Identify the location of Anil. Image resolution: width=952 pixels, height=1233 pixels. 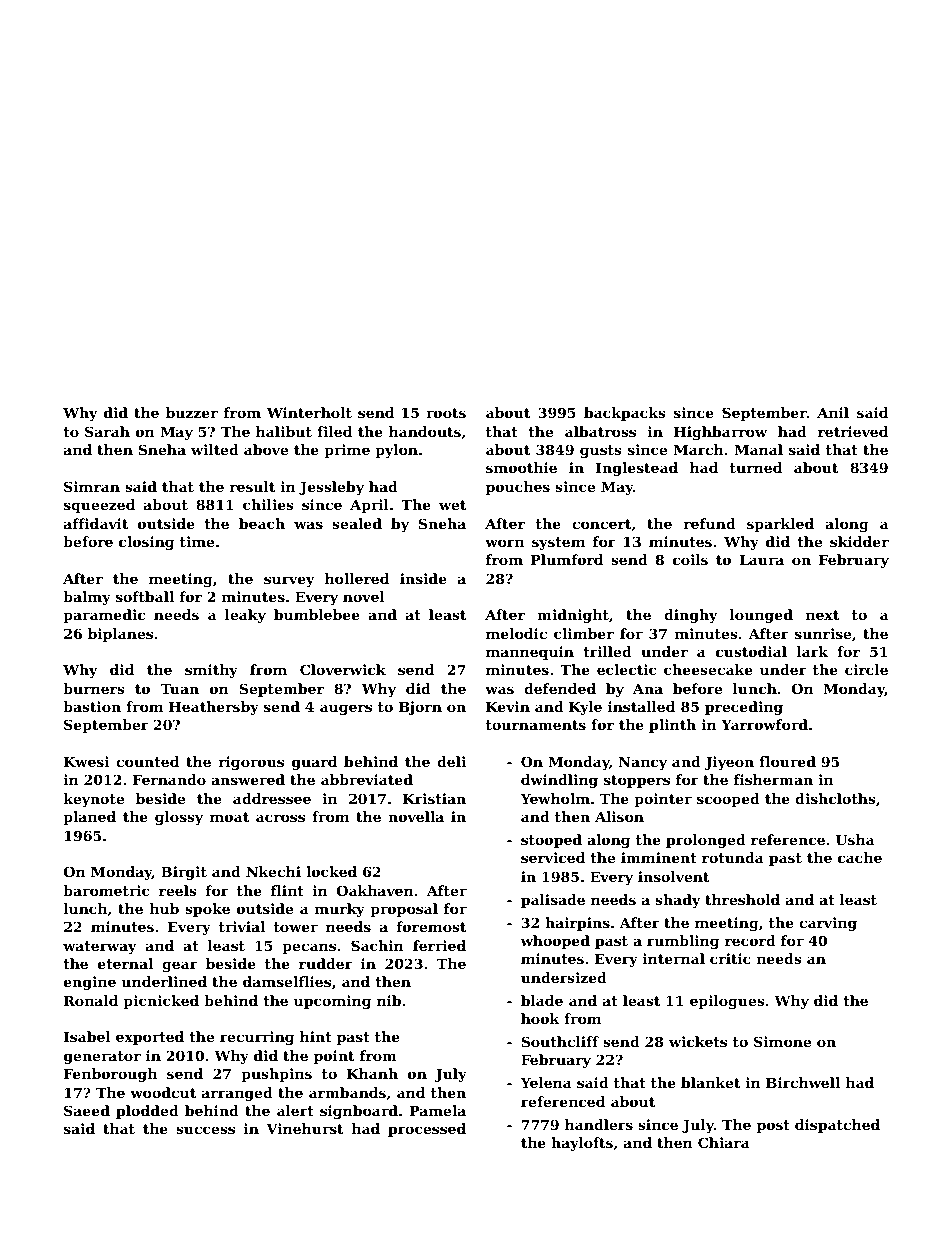
(833, 412).
